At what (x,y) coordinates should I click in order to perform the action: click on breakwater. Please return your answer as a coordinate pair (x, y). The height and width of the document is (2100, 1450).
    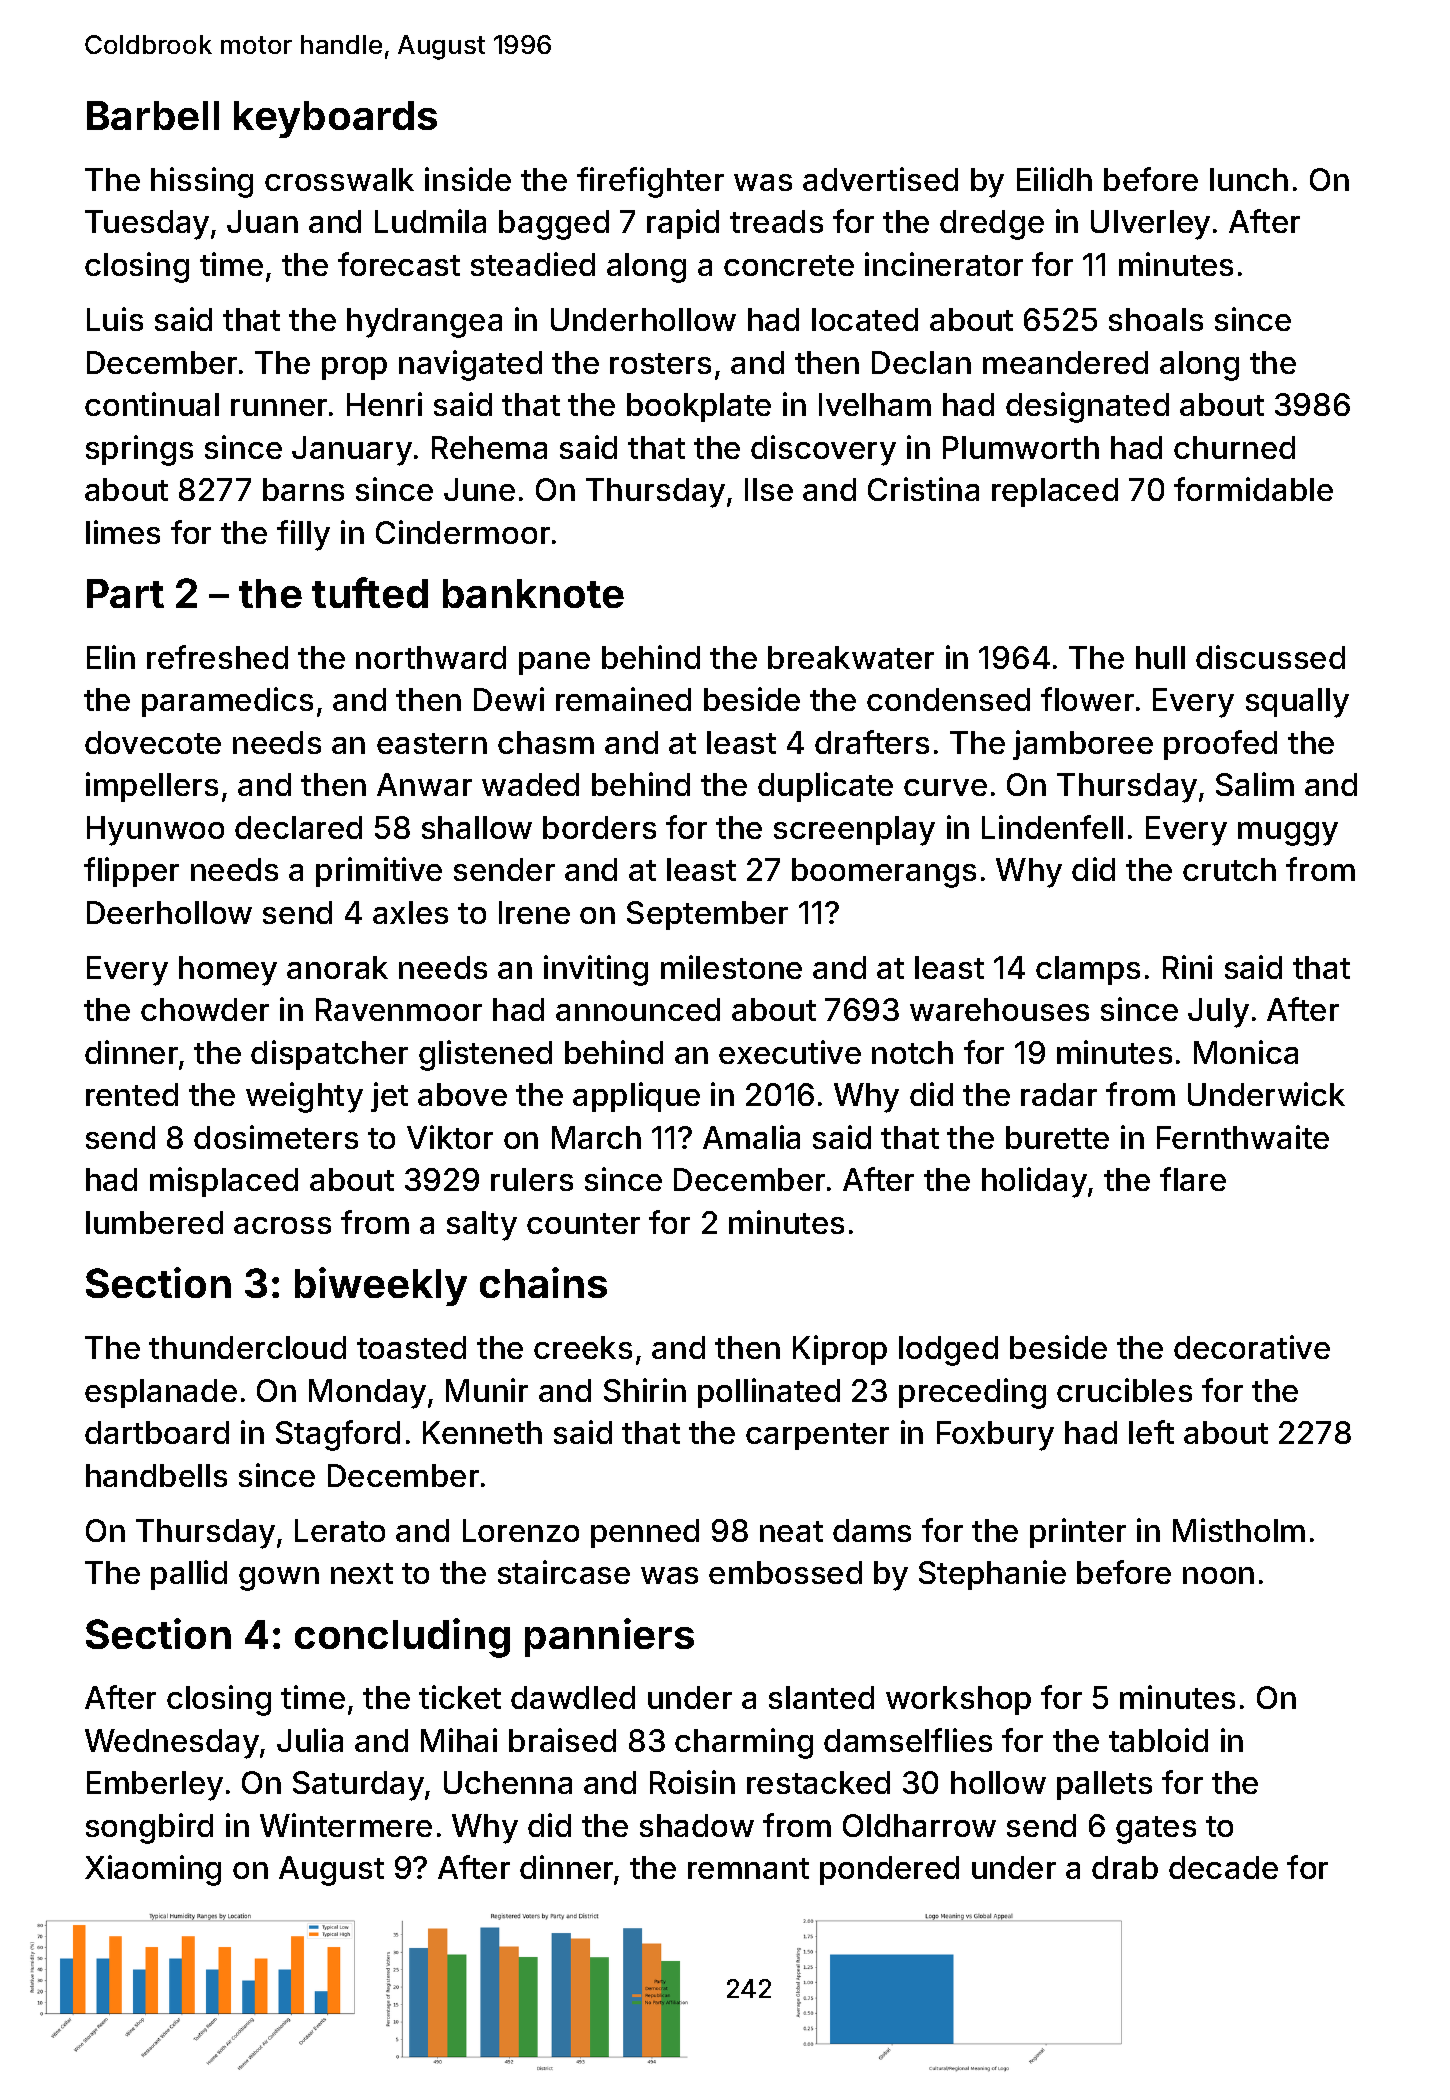
    Looking at the image, I should click on (851, 657).
